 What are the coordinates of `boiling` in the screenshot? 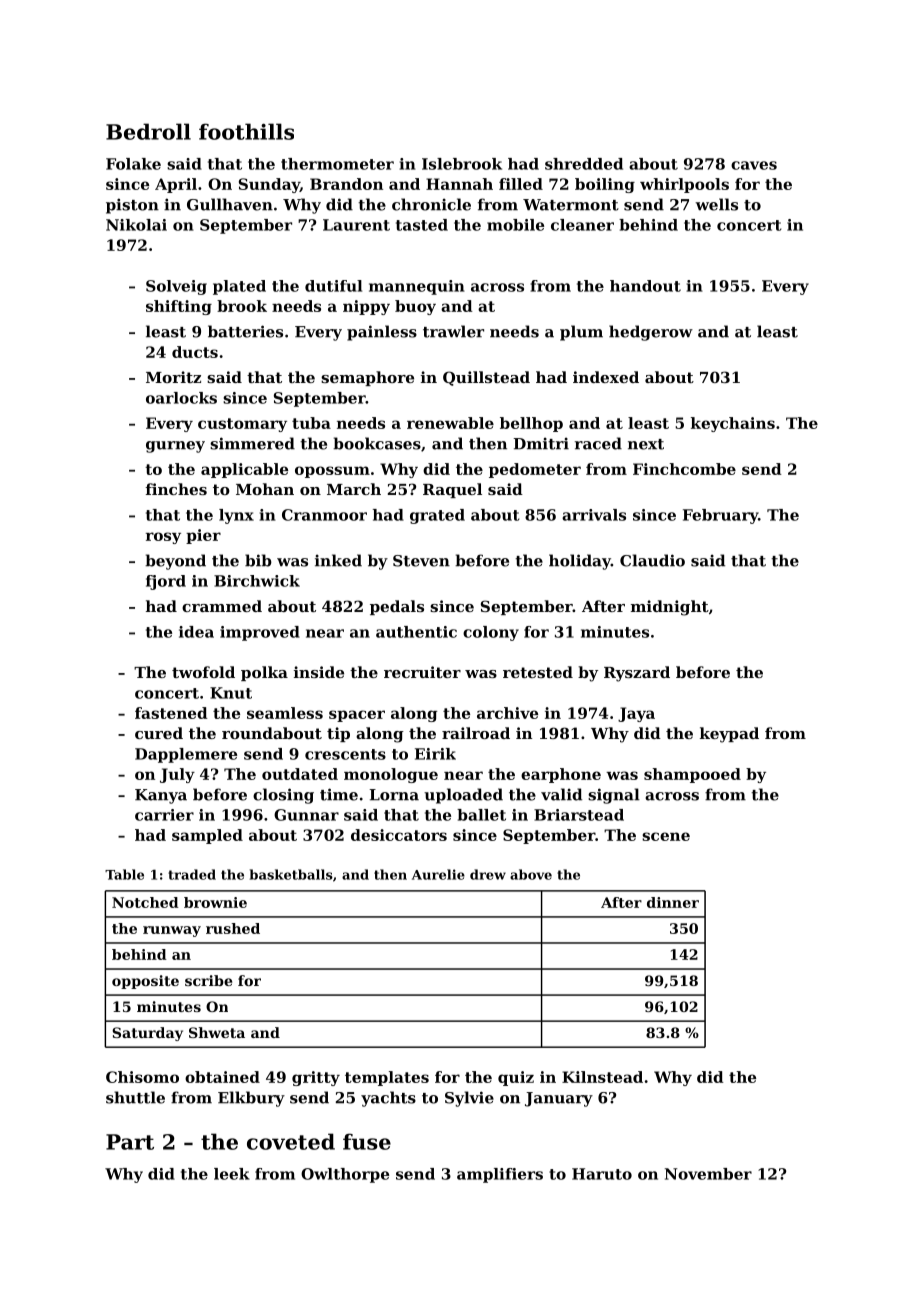 It's located at (605, 185).
